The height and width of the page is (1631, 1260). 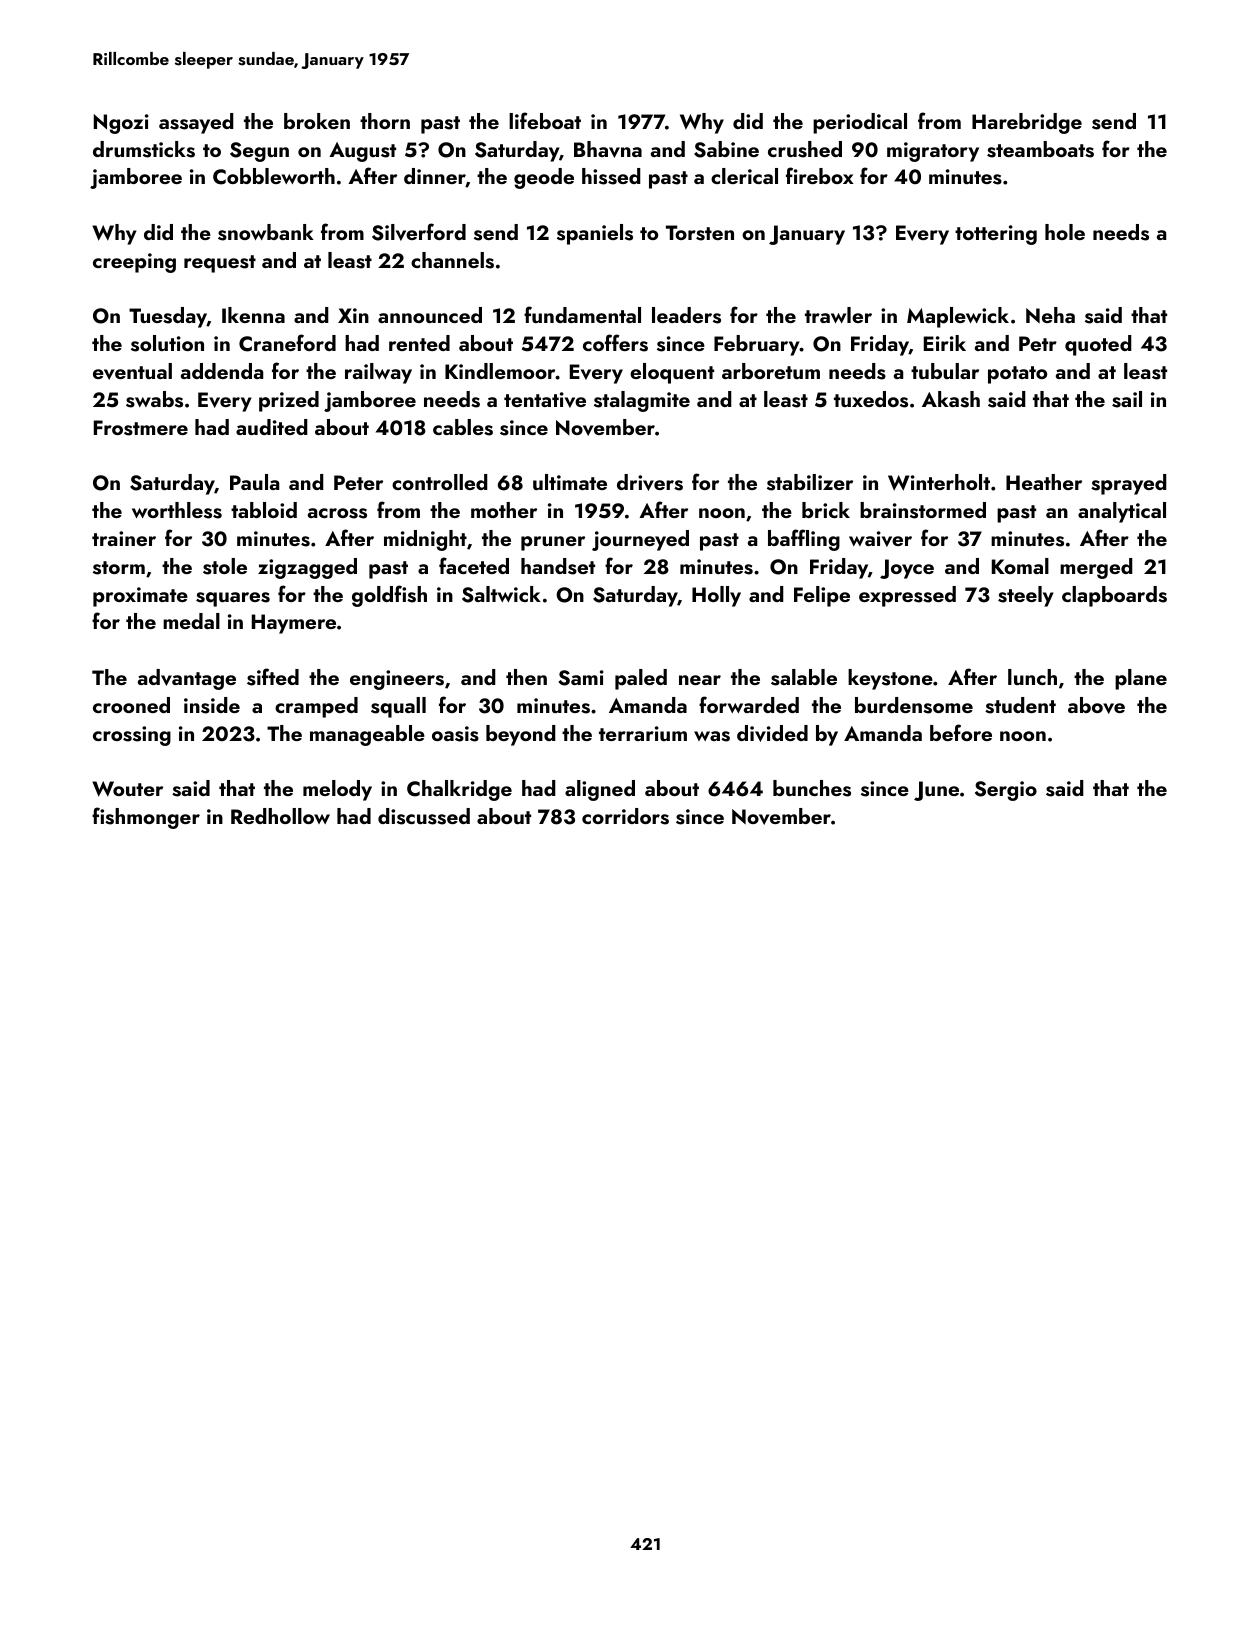 I want to click on solution, so click(x=167, y=343).
